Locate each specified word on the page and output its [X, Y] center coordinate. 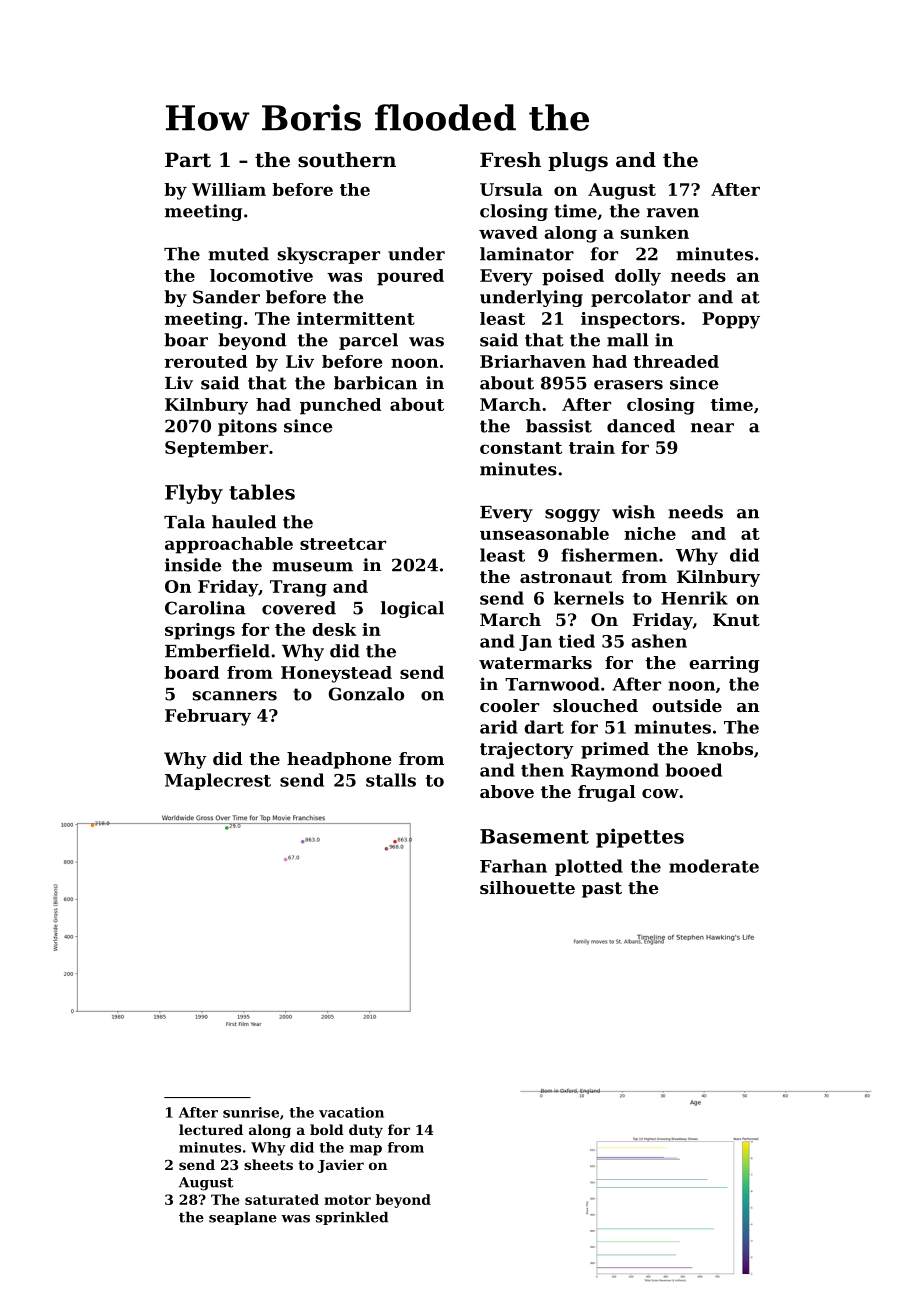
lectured [211, 1129]
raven [673, 213]
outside [687, 705]
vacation [351, 1112]
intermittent [356, 318]
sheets [268, 1164]
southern [347, 160]
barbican [375, 383]
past [602, 890]
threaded [676, 361]
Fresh [510, 160]
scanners [235, 696]
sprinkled [352, 1218]
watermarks [535, 662]
